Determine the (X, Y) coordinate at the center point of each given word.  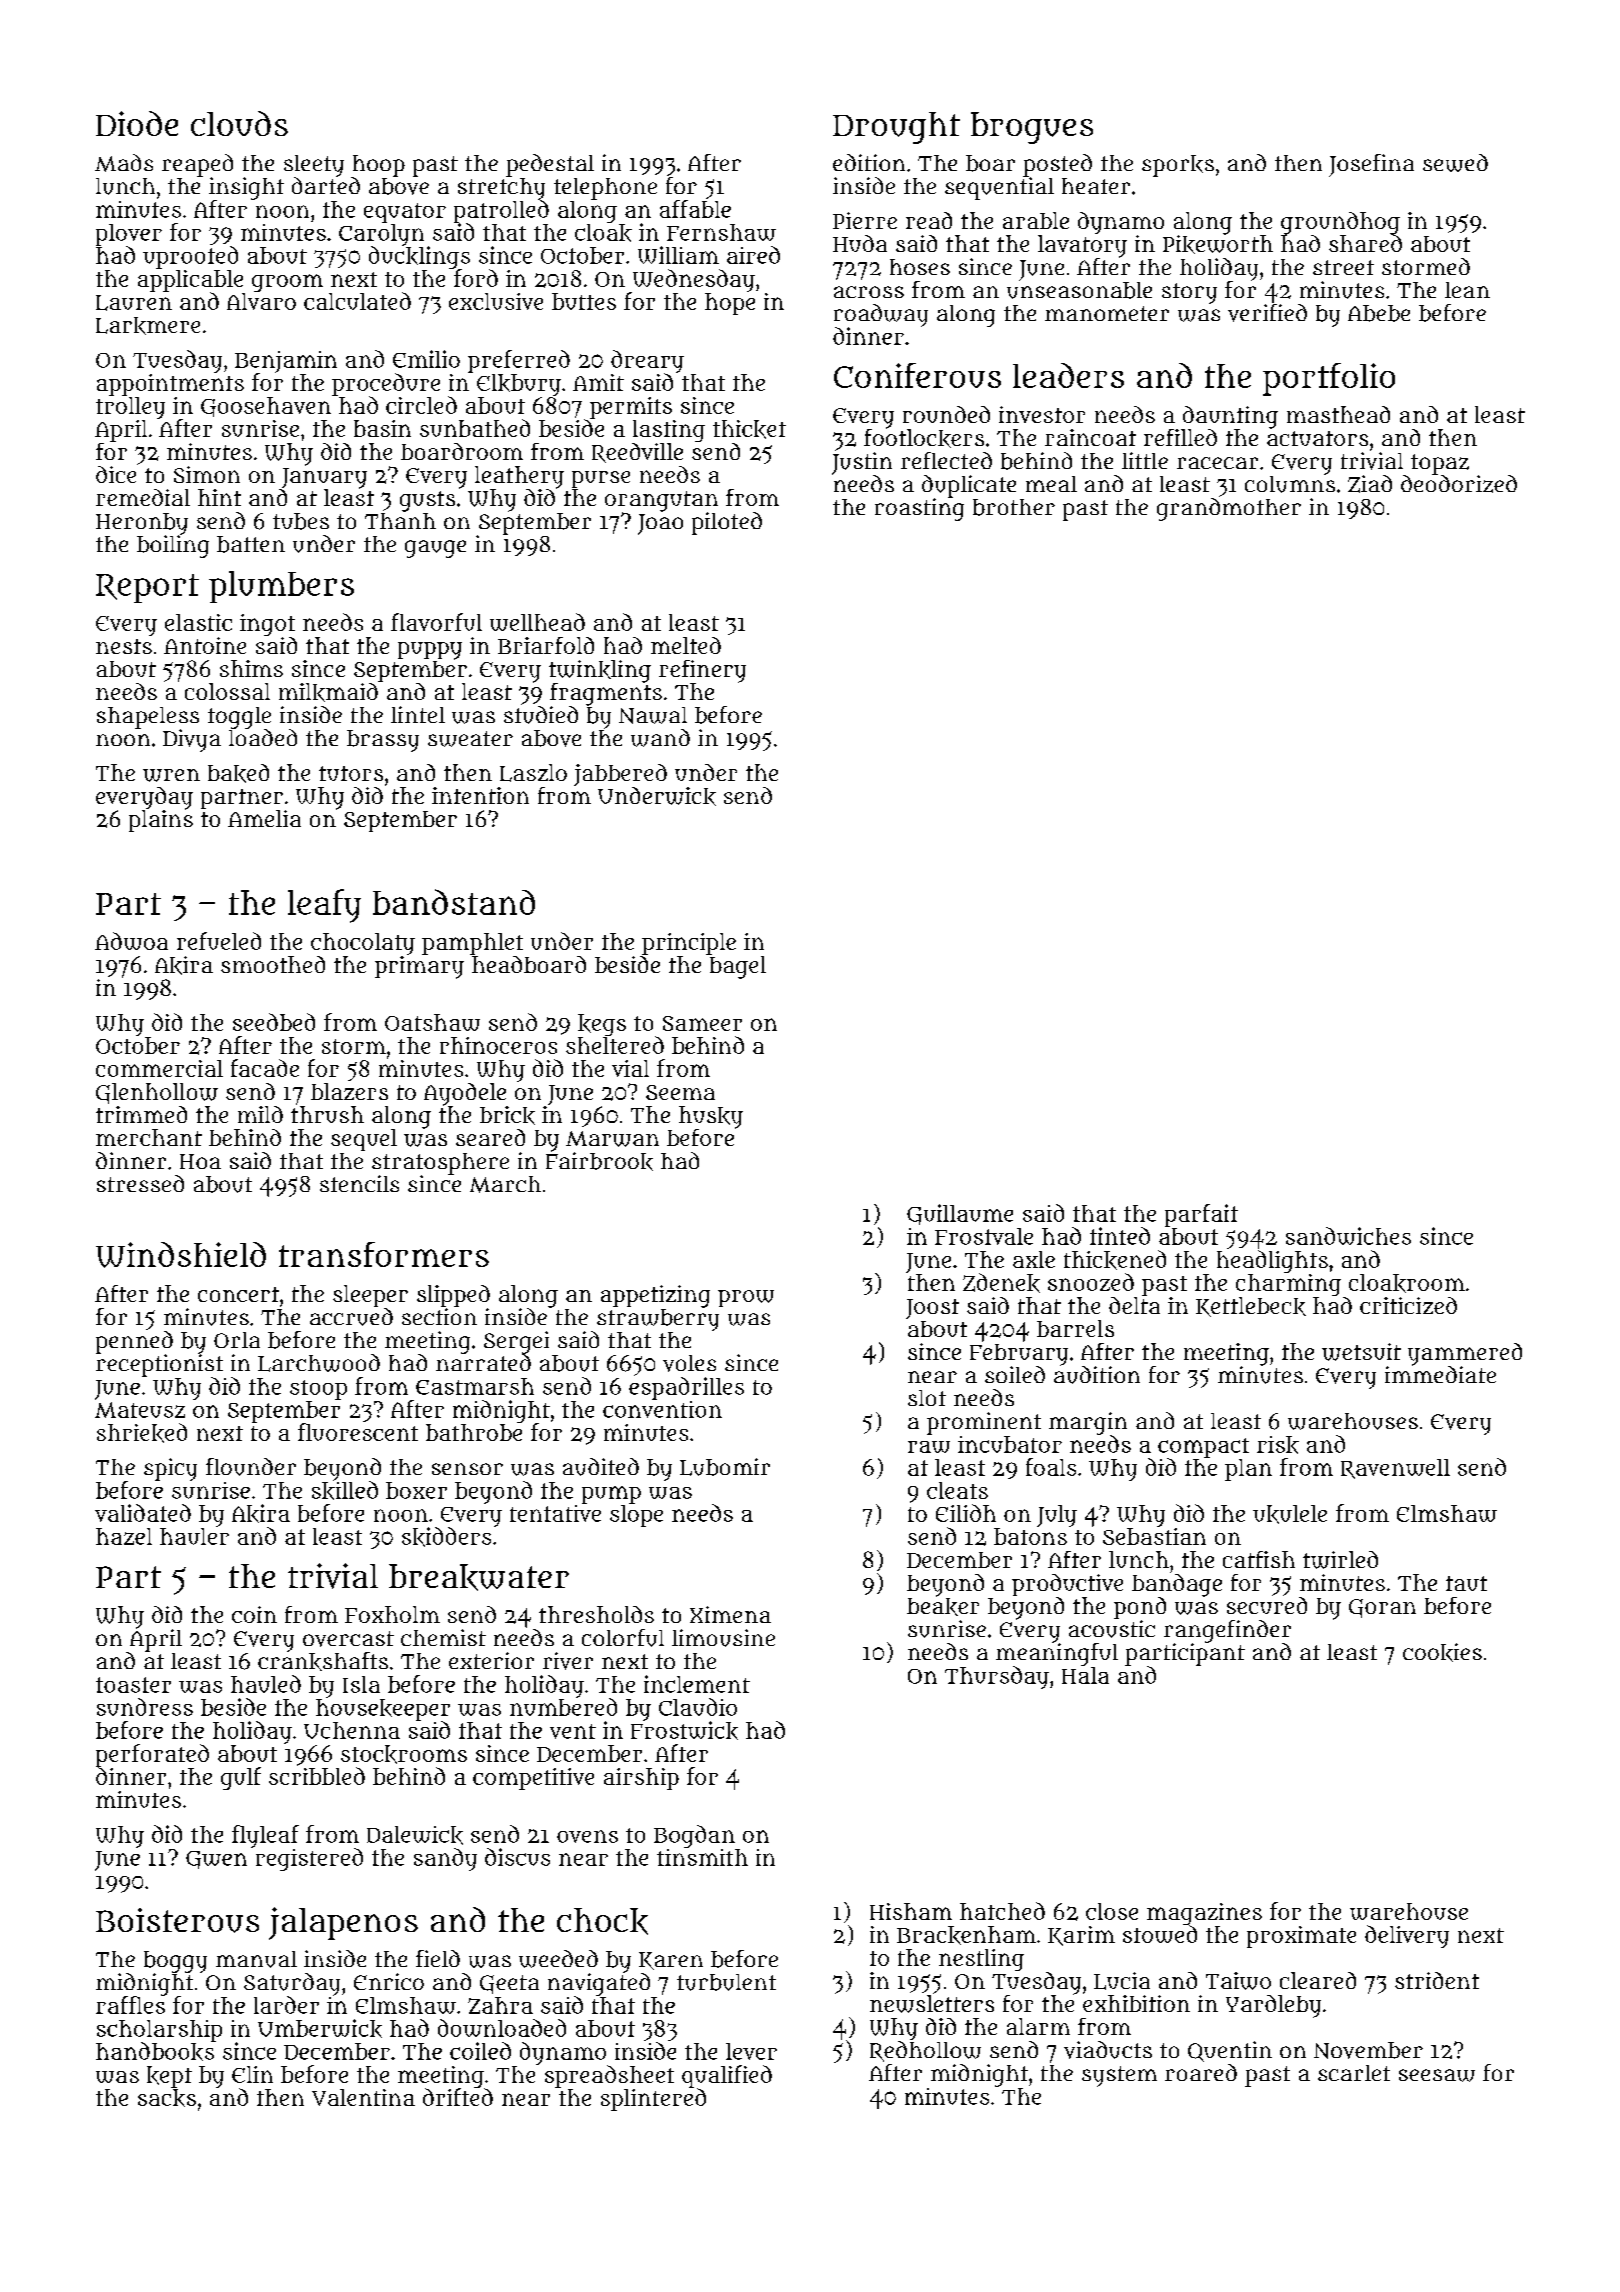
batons (1030, 1536)
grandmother (1229, 509)
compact (1203, 1448)
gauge (435, 549)
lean (1467, 290)
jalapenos (343, 1923)
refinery (702, 671)
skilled (345, 1490)
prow (746, 1298)
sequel (364, 1140)
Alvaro (261, 301)
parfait (1201, 1215)
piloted (727, 523)
